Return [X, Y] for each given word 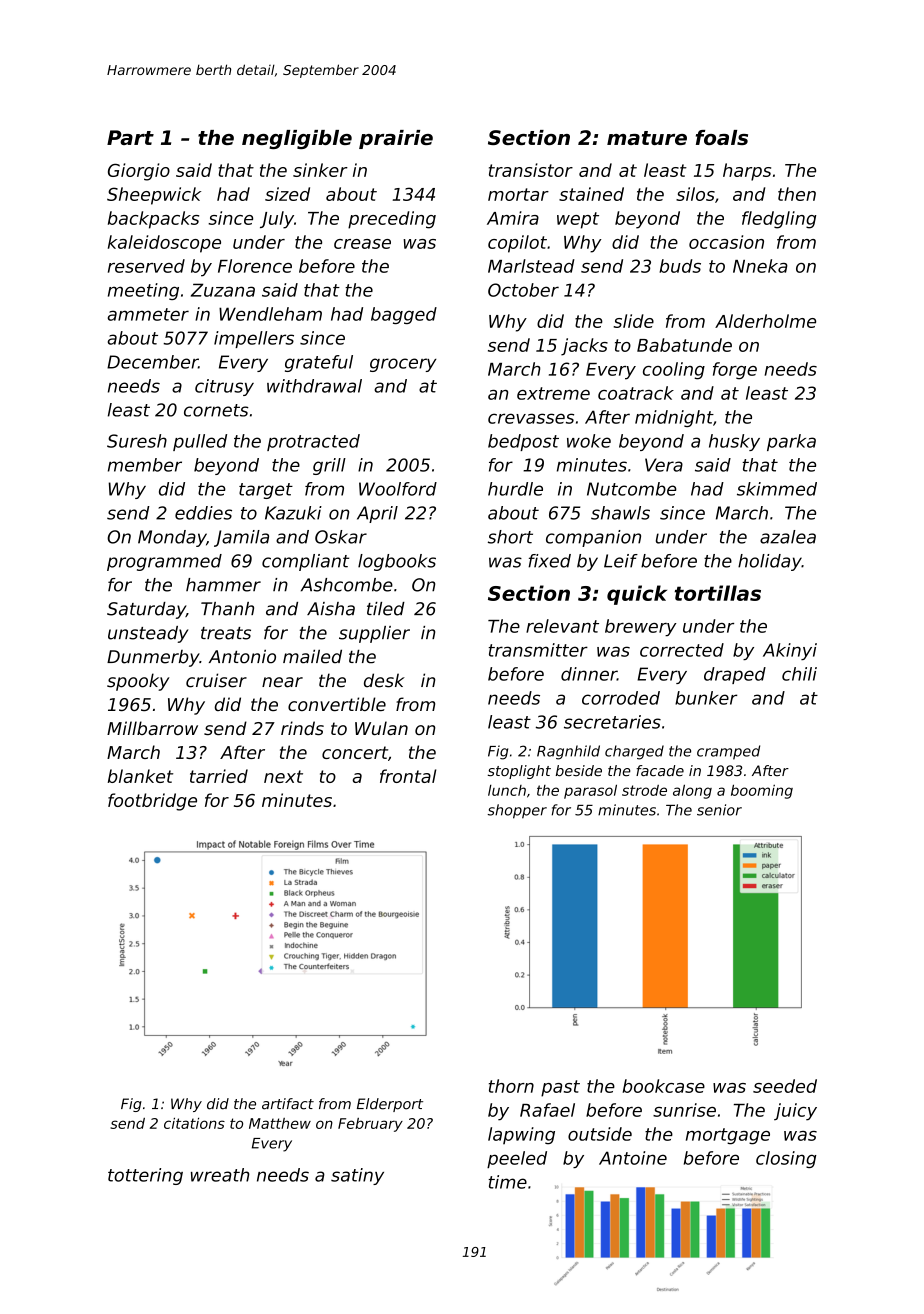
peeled [517, 1159]
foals [722, 137]
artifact [288, 1104]
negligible [297, 139]
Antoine [633, 1158]
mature [647, 138]
